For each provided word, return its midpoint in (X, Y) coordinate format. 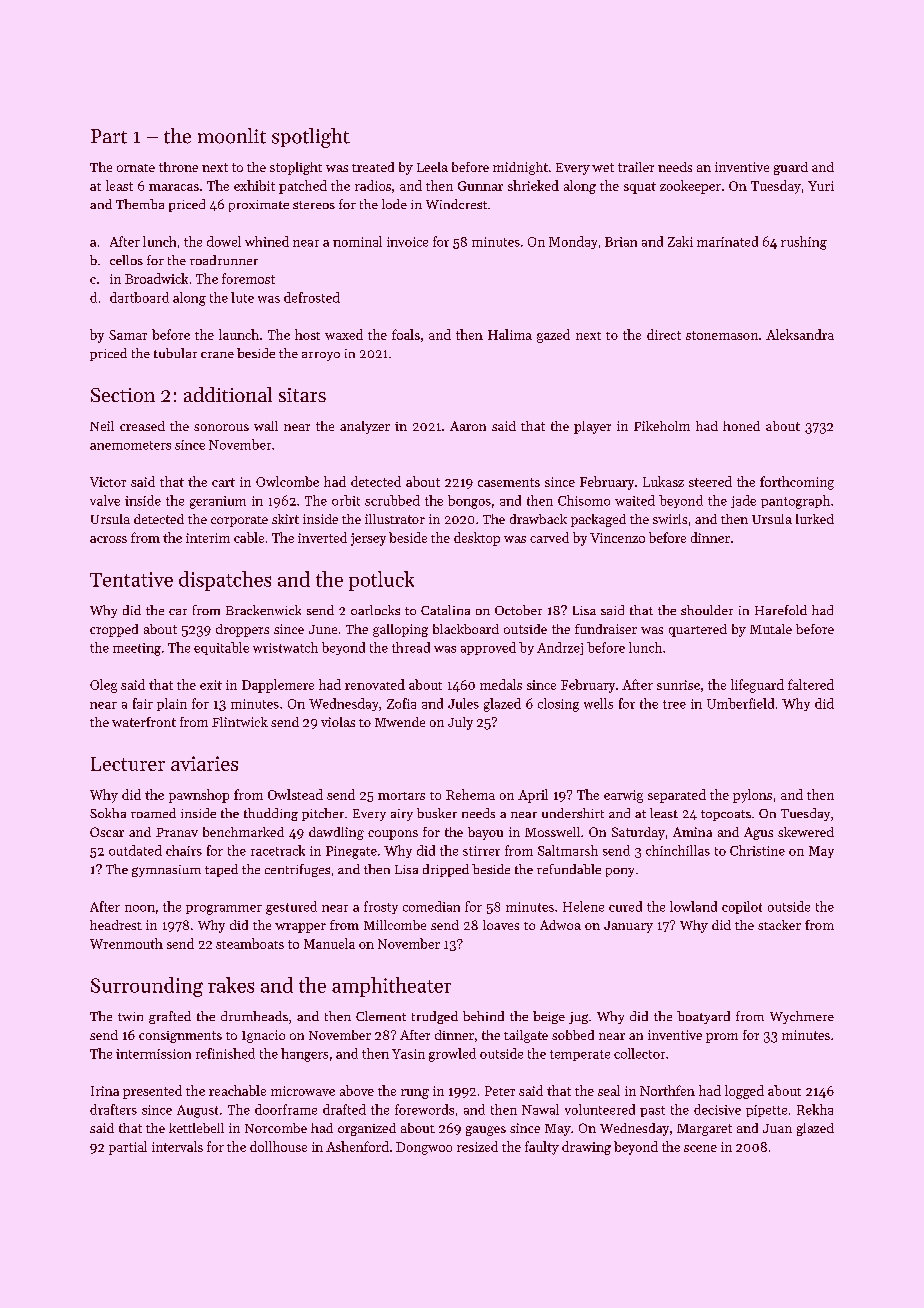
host (307, 334)
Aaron (468, 426)
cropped (114, 630)
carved (549, 537)
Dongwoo (424, 1148)
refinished (225, 1053)
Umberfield (740, 703)
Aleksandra (800, 334)
